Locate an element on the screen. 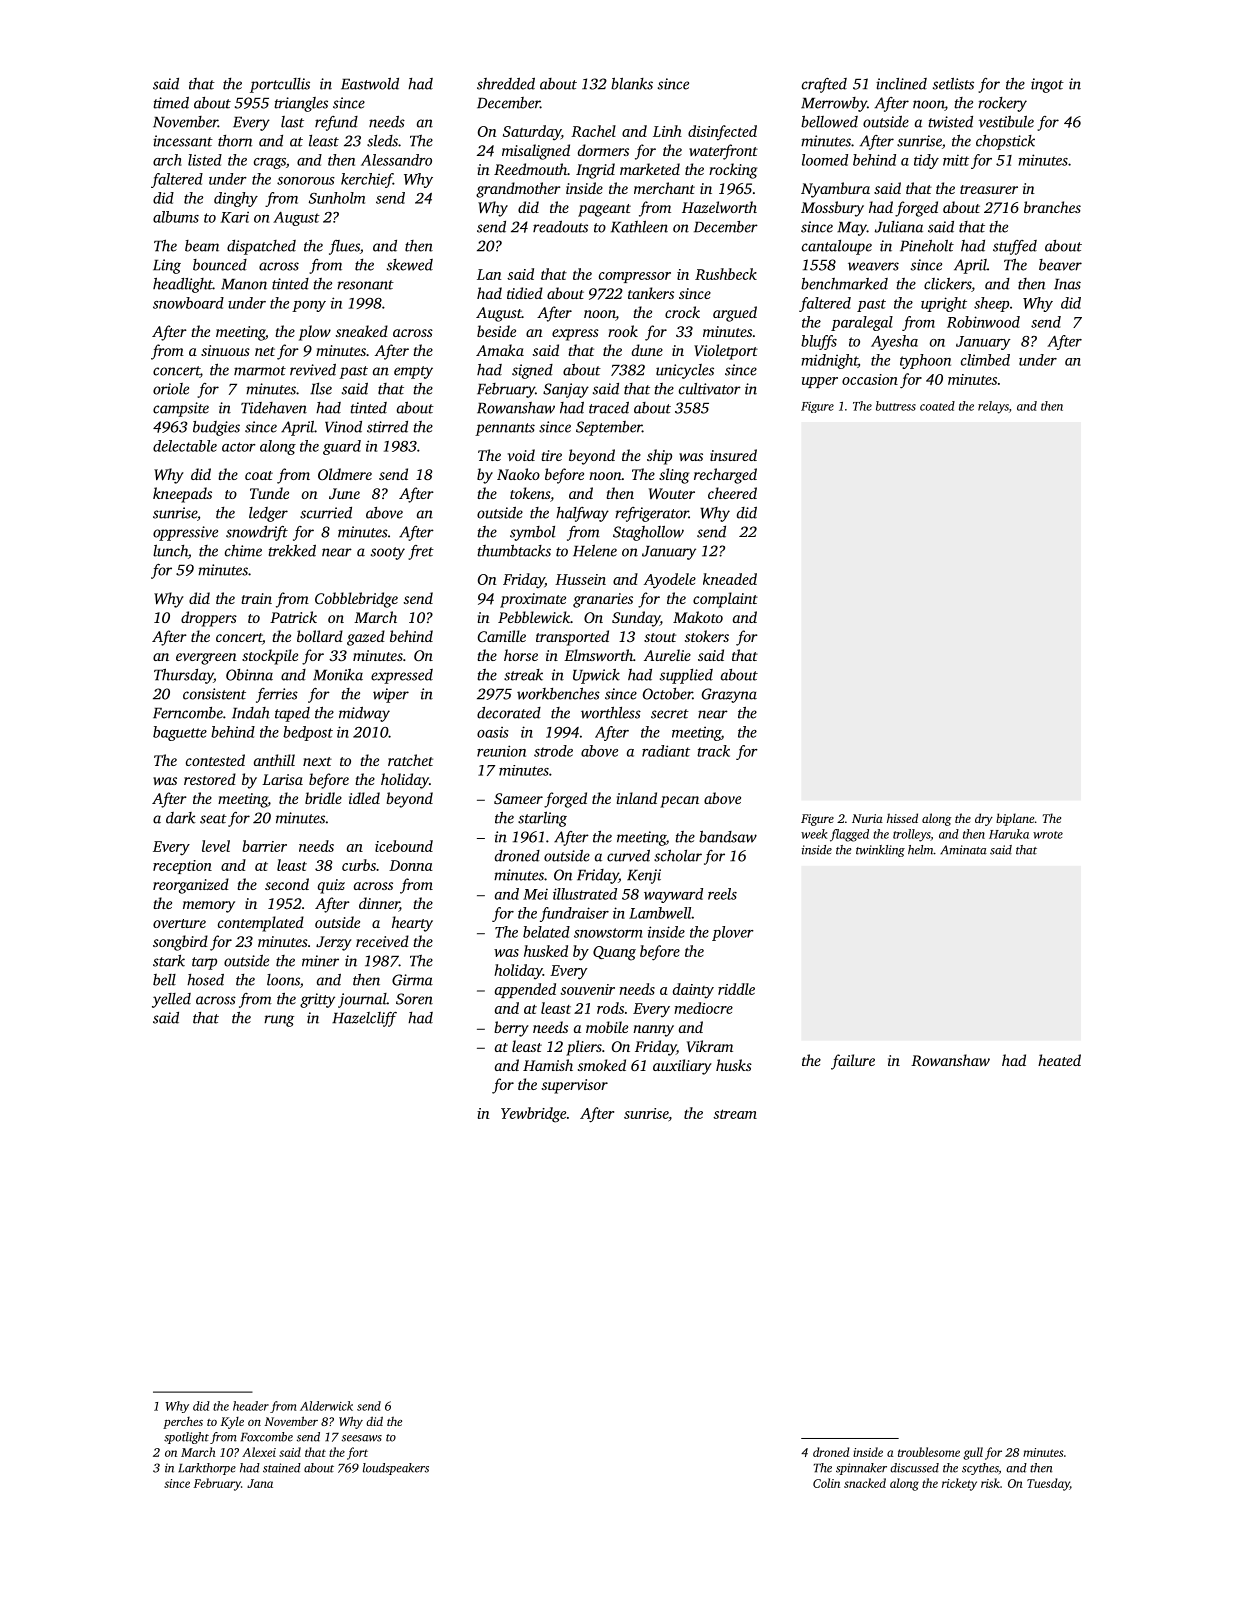 The width and height of the screenshot is (1234, 1597). Colin is located at coordinates (826, 1483).
